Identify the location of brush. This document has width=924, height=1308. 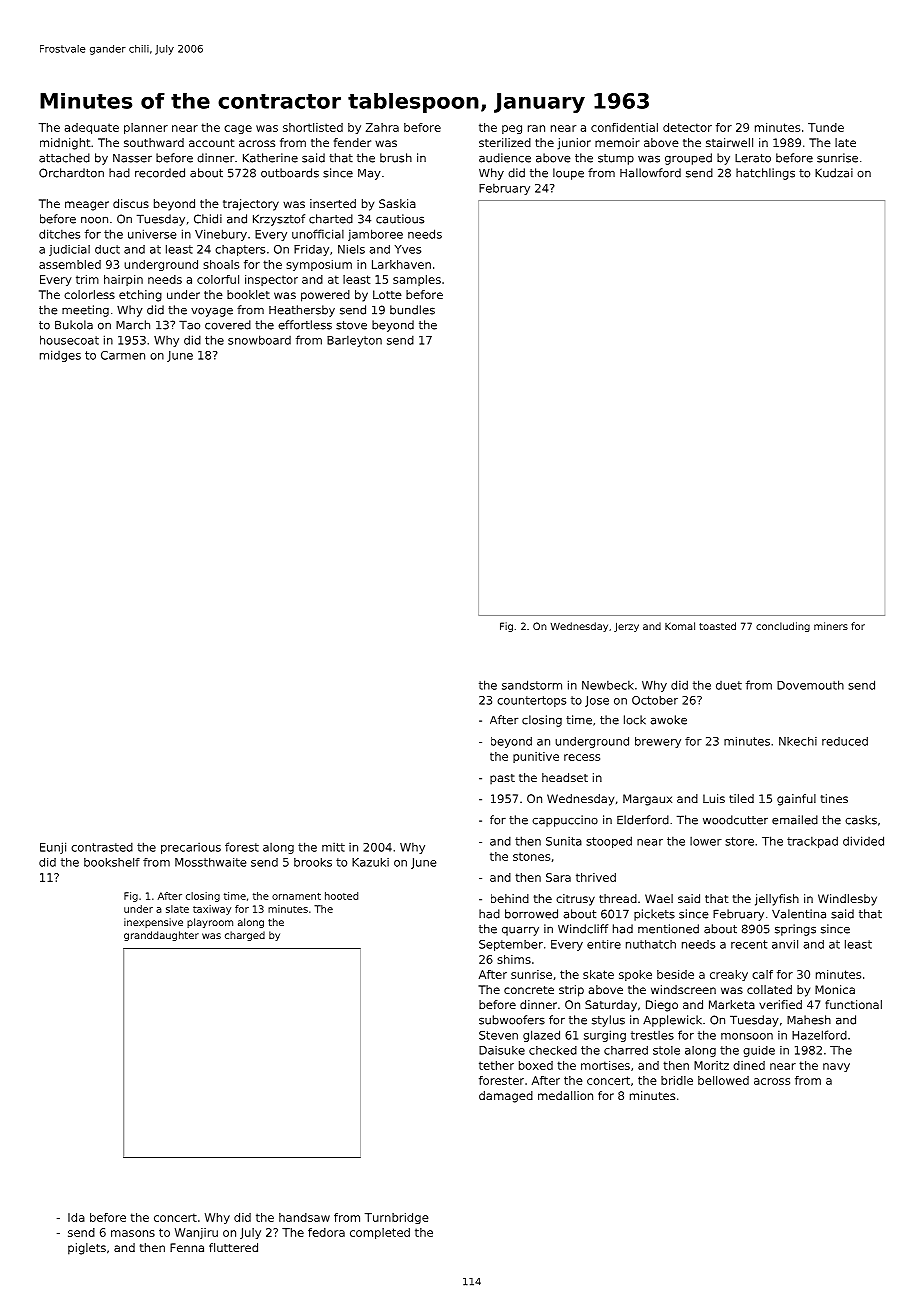
(396, 158).
